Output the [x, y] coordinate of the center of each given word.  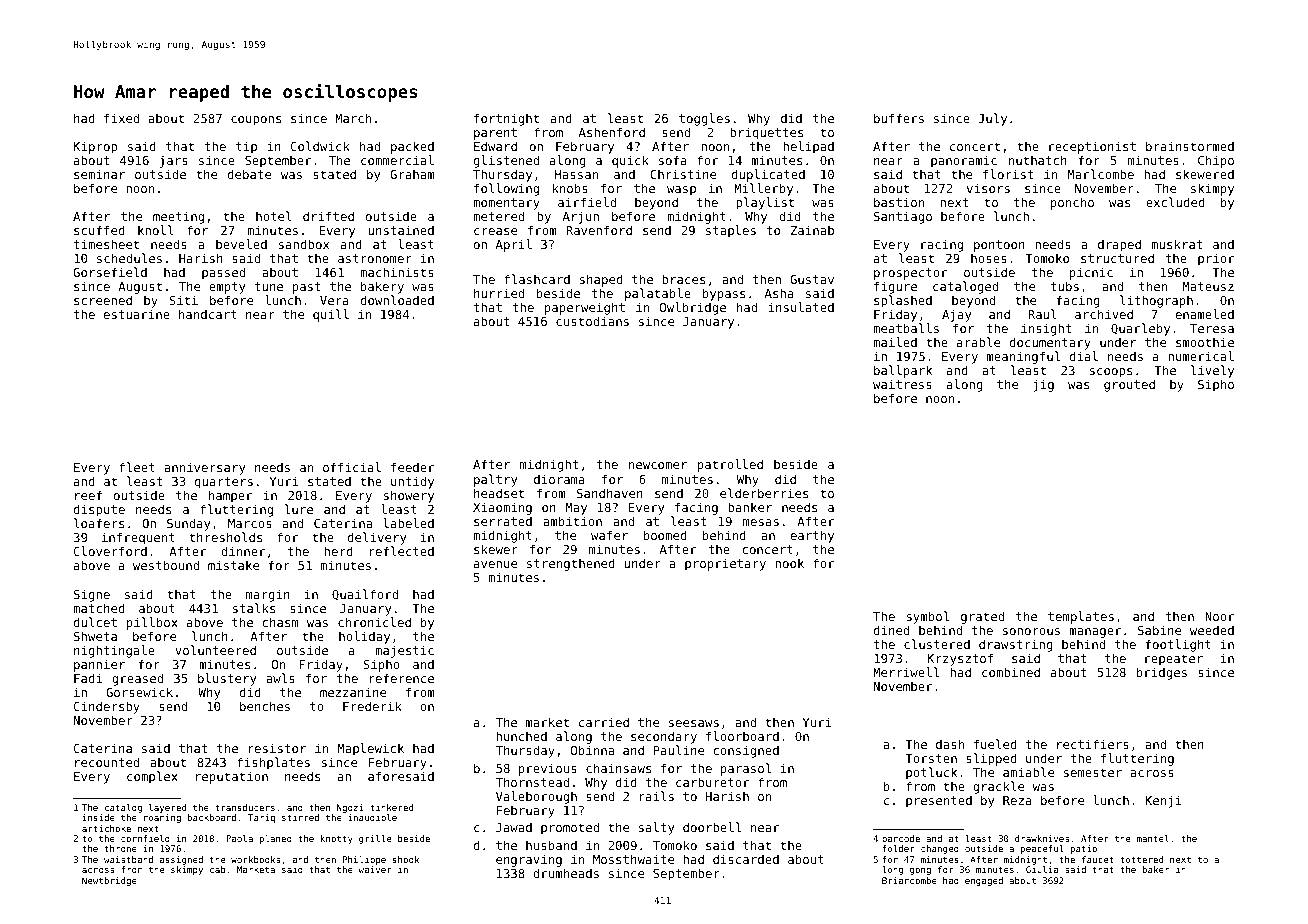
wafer [609, 535]
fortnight [506, 119]
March [353, 118]
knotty [337, 839]
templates [1081, 617]
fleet [137, 467]
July [992, 119]
